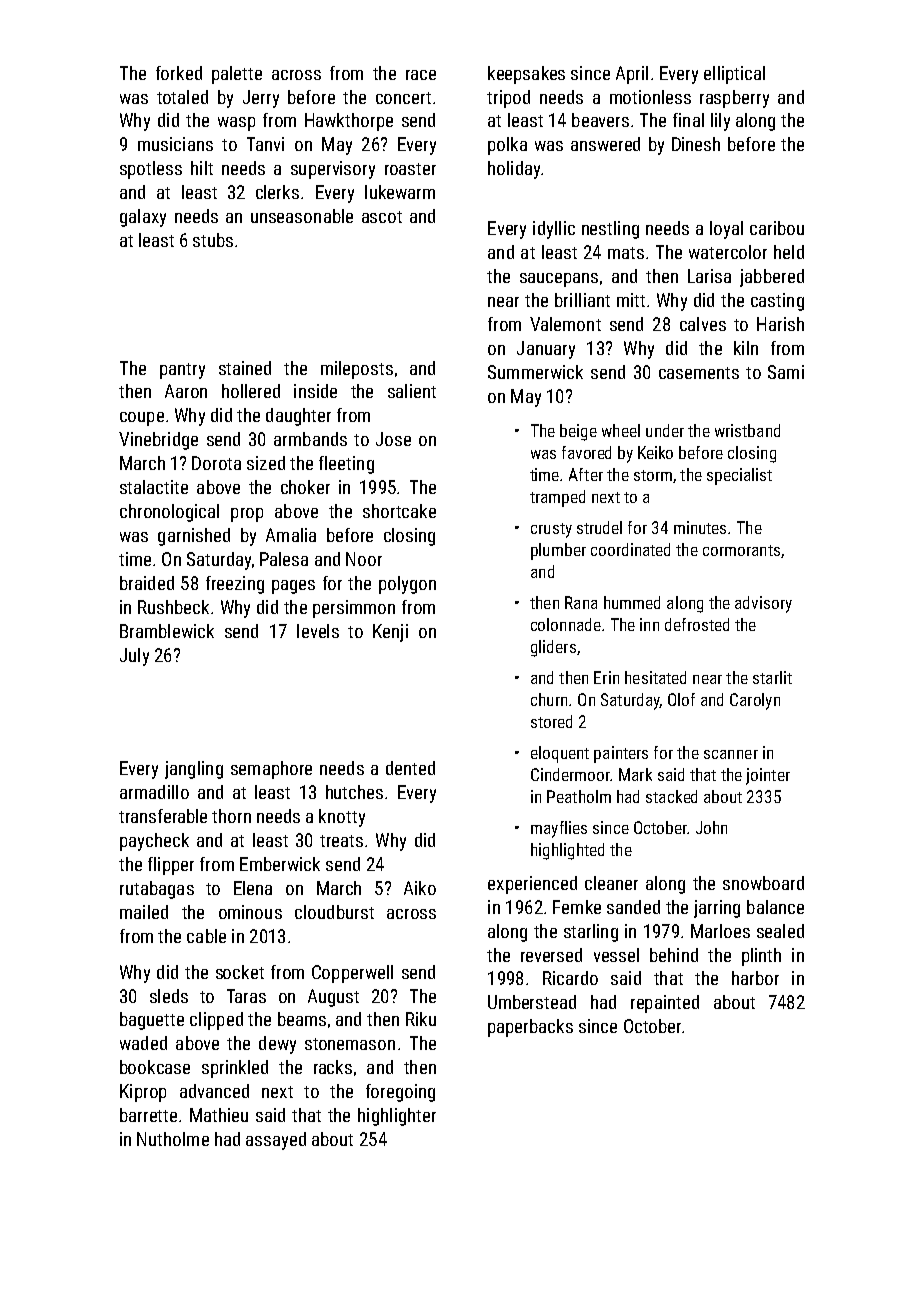 The height and width of the document is (1314, 924). Describe the element at coordinates (173, 1139) in the document. I see `Nutholme` at that location.
